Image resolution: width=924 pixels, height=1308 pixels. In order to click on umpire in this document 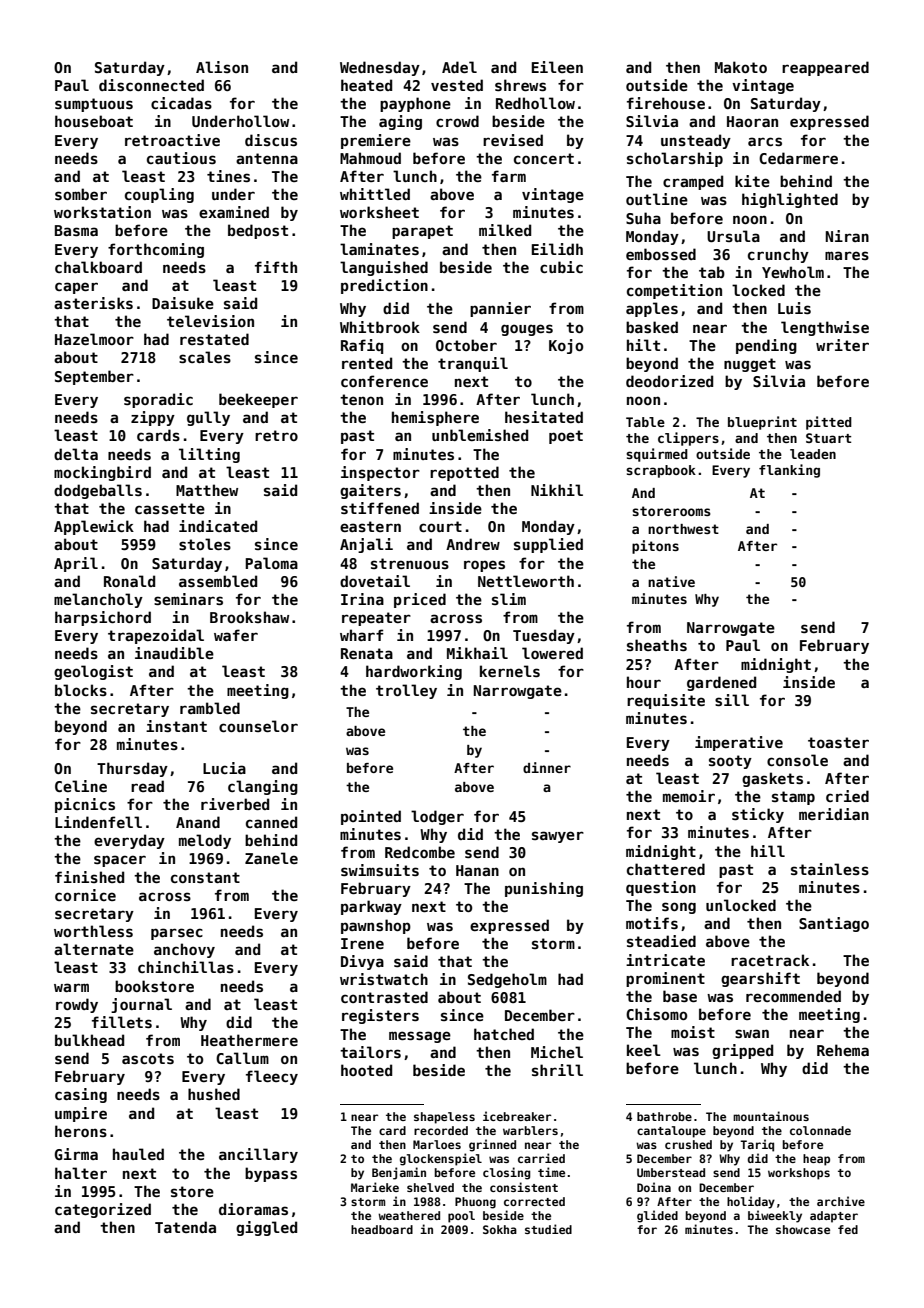, I will do `click(81, 1114)`.
